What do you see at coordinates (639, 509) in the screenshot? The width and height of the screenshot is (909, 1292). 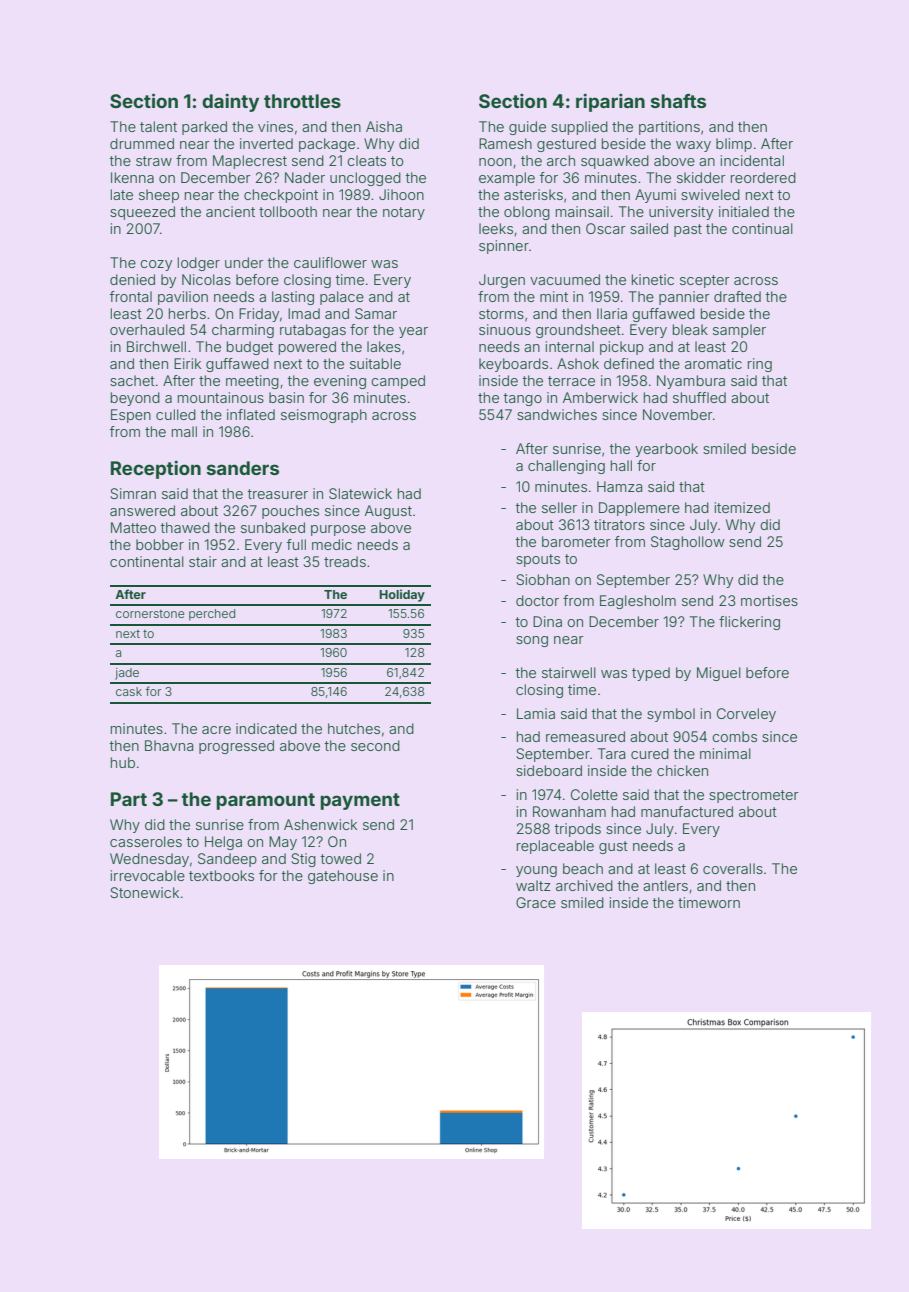 I see `Dapplemere` at bounding box center [639, 509].
